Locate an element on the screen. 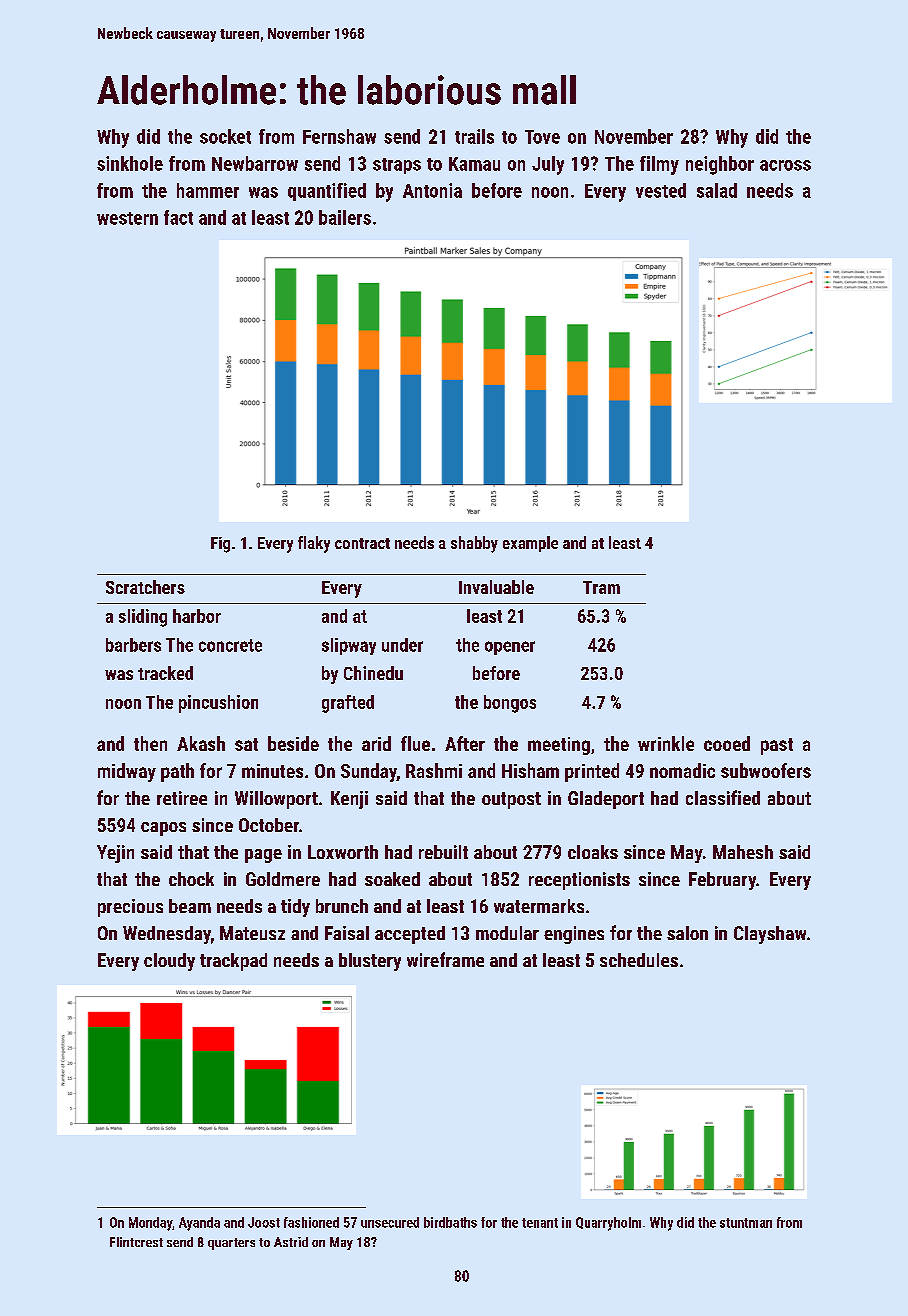  Flintcrest is located at coordinates (136, 1242).
